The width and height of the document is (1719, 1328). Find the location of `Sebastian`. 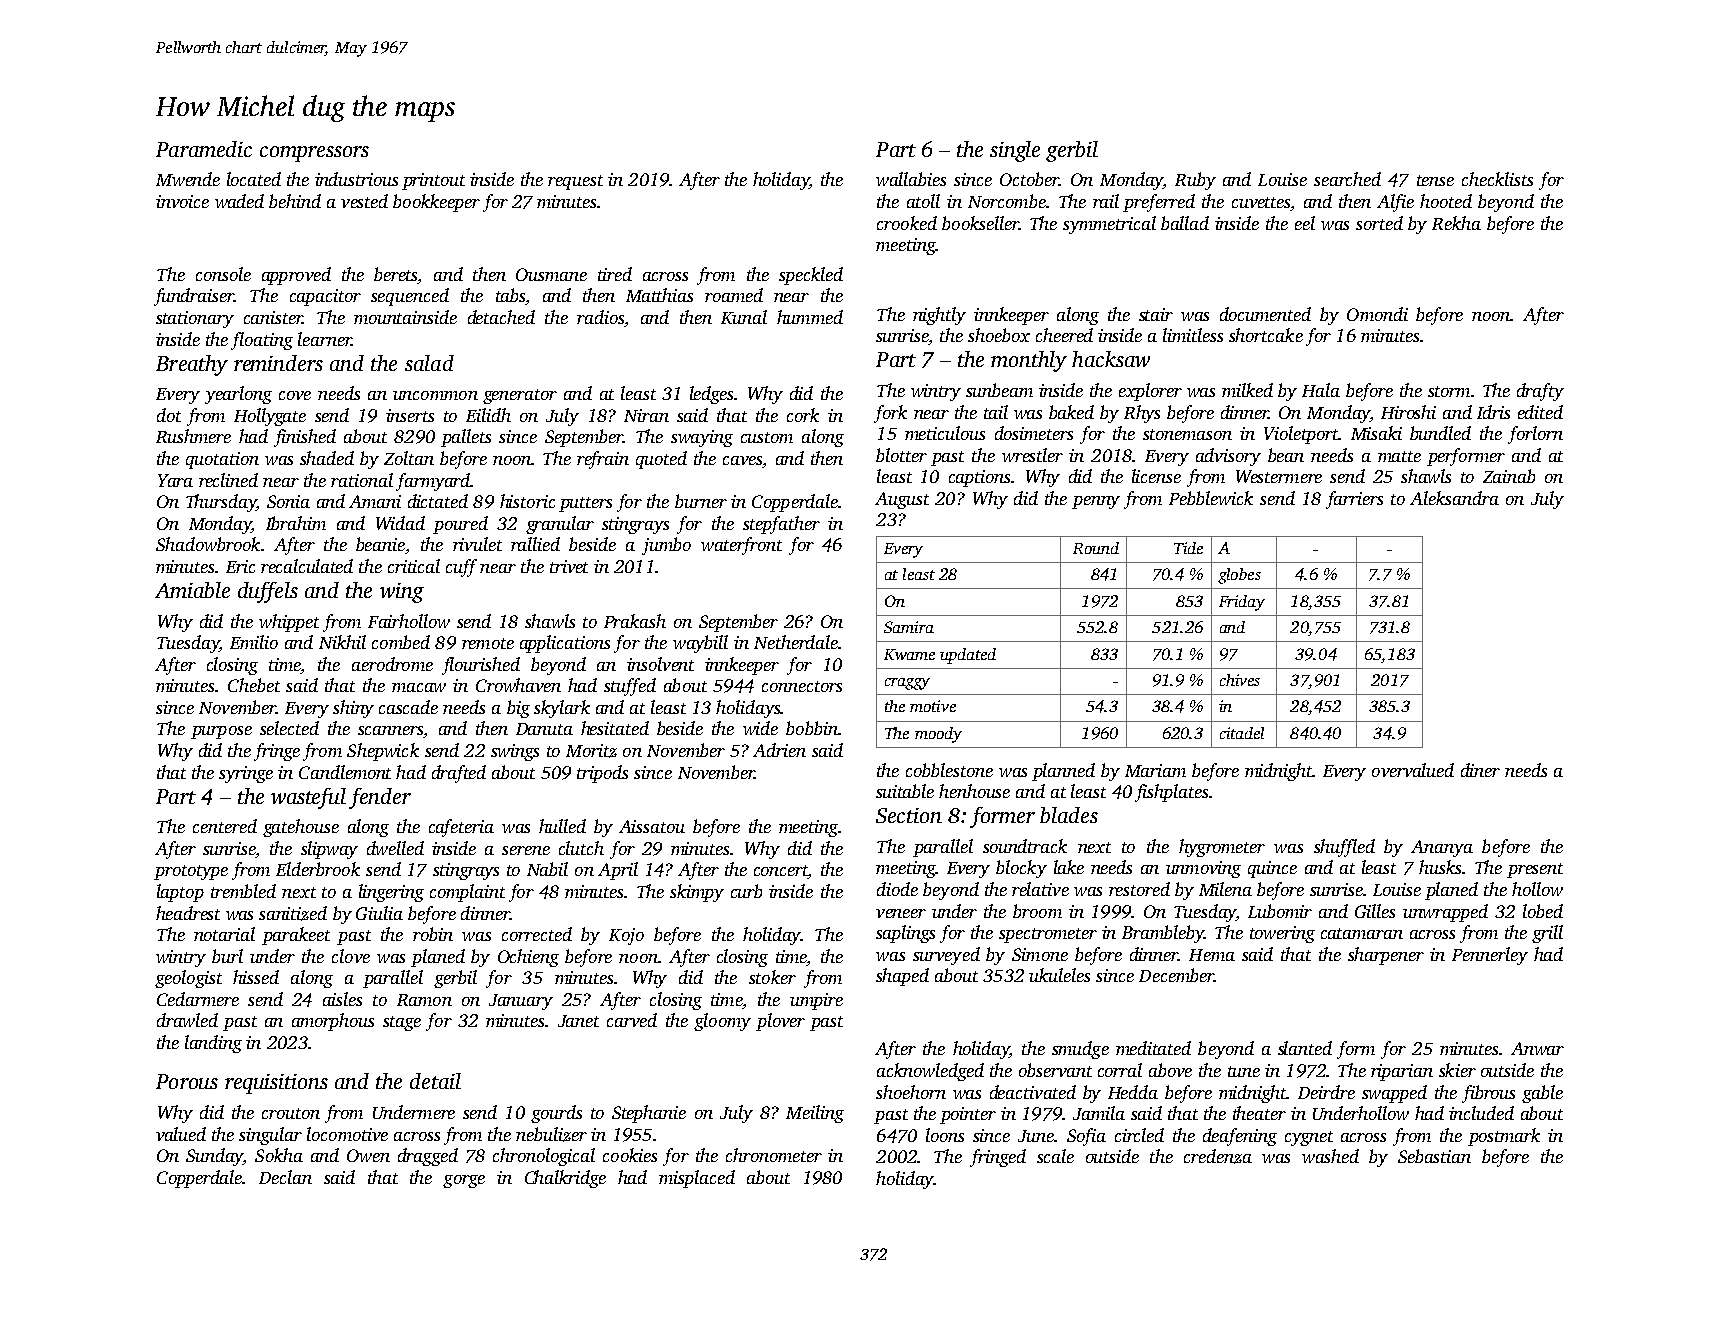

Sebastian is located at coordinates (1434, 1156).
